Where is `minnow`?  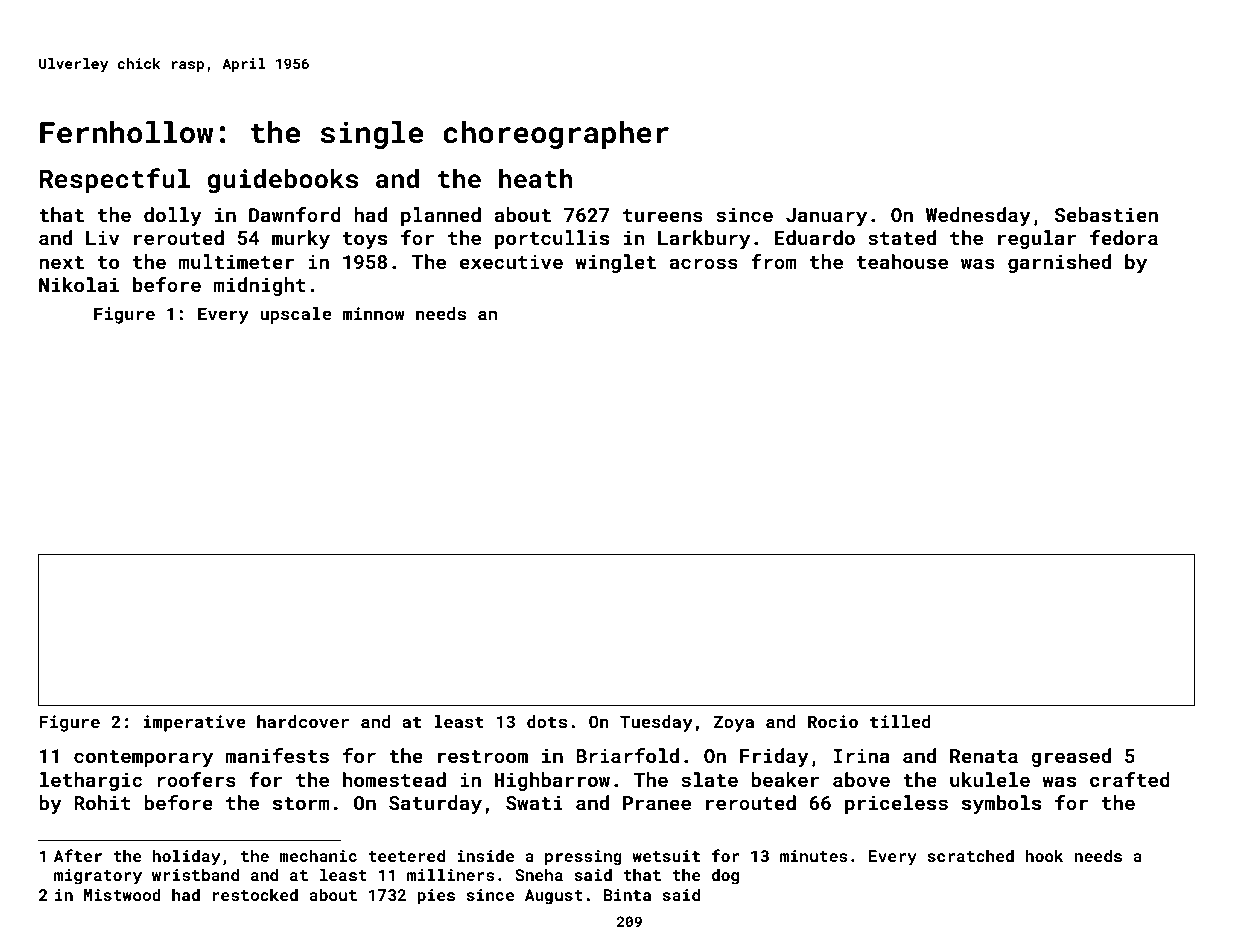 minnow is located at coordinates (374, 313).
